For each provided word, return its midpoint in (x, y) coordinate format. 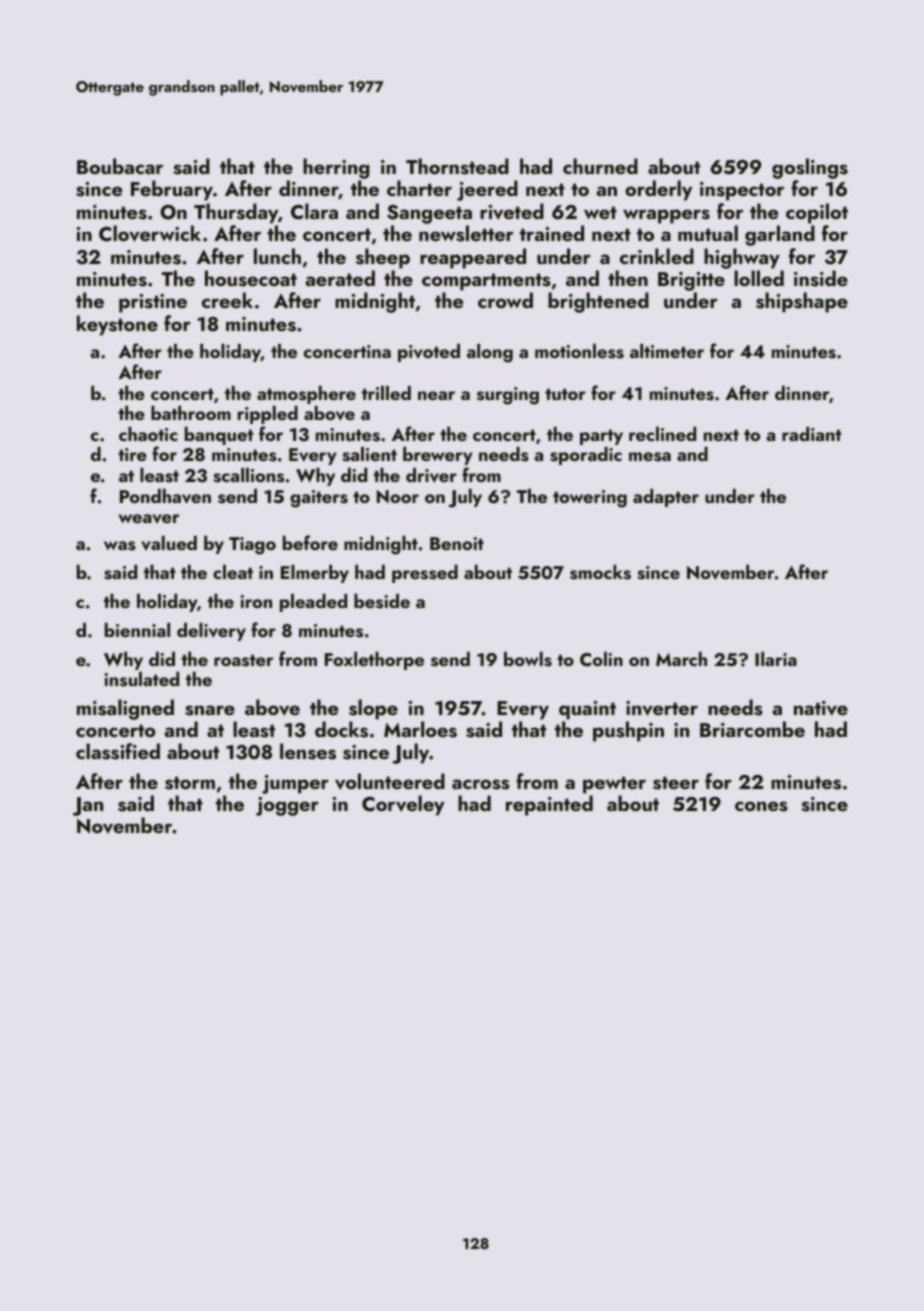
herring (336, 168)
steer (676, 783)
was (120, 546)
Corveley (403, 805)
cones (761, 806)
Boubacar (120, 166)
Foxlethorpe (374, 661)
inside (821, 278)
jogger (287, 806)
